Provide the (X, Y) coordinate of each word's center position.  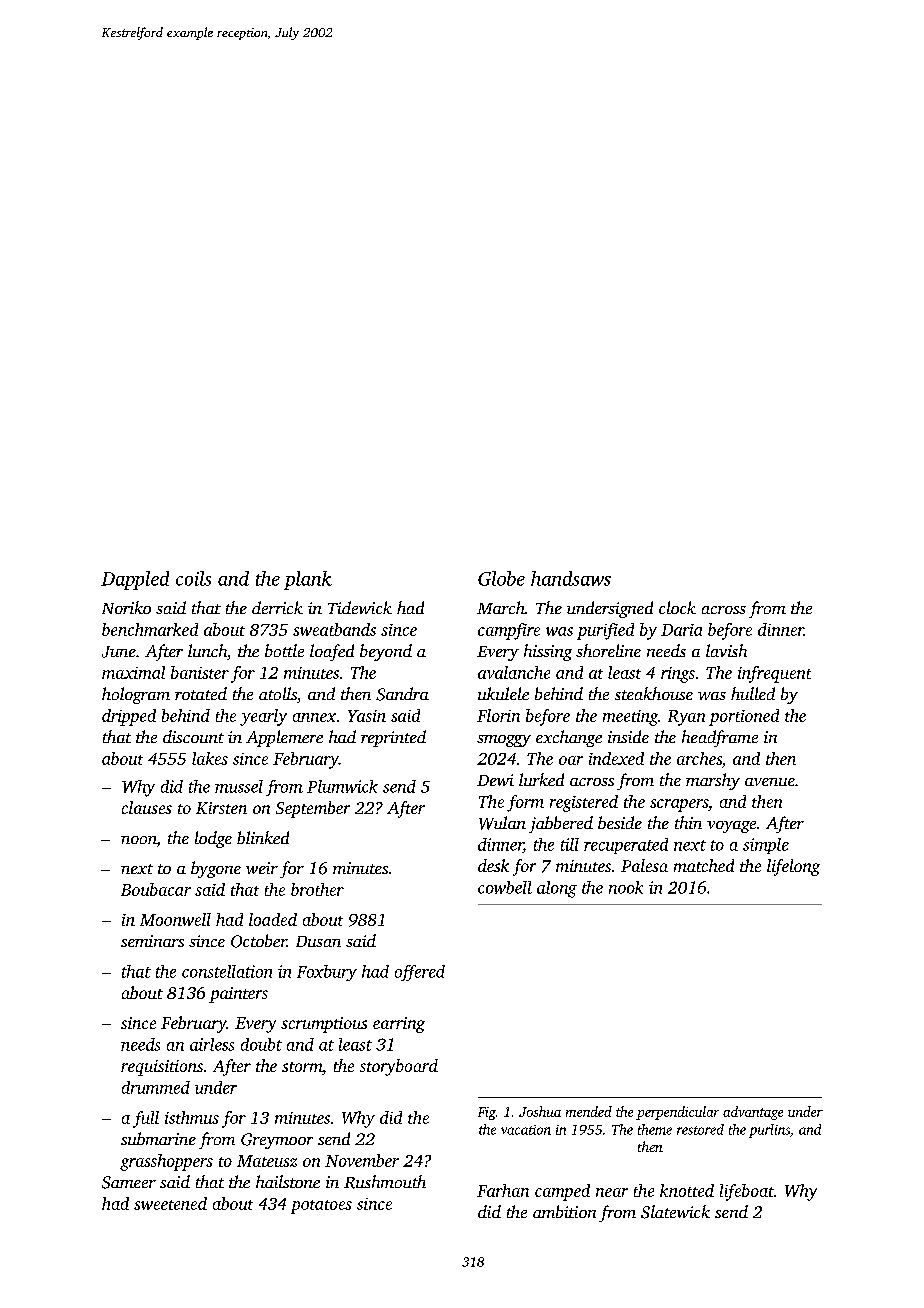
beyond (386, 652)
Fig (487, 1113)
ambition (564, 1211)
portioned (744, 717)
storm (302, 1067)
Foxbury (327, 973)
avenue (770, 782)
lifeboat (747, 1192)
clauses (147, 807)
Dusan (318, 941)
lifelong (793, 867)
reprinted (393, 738)
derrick (277, 607)
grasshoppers (166, 1162)
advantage (753, 1113)
